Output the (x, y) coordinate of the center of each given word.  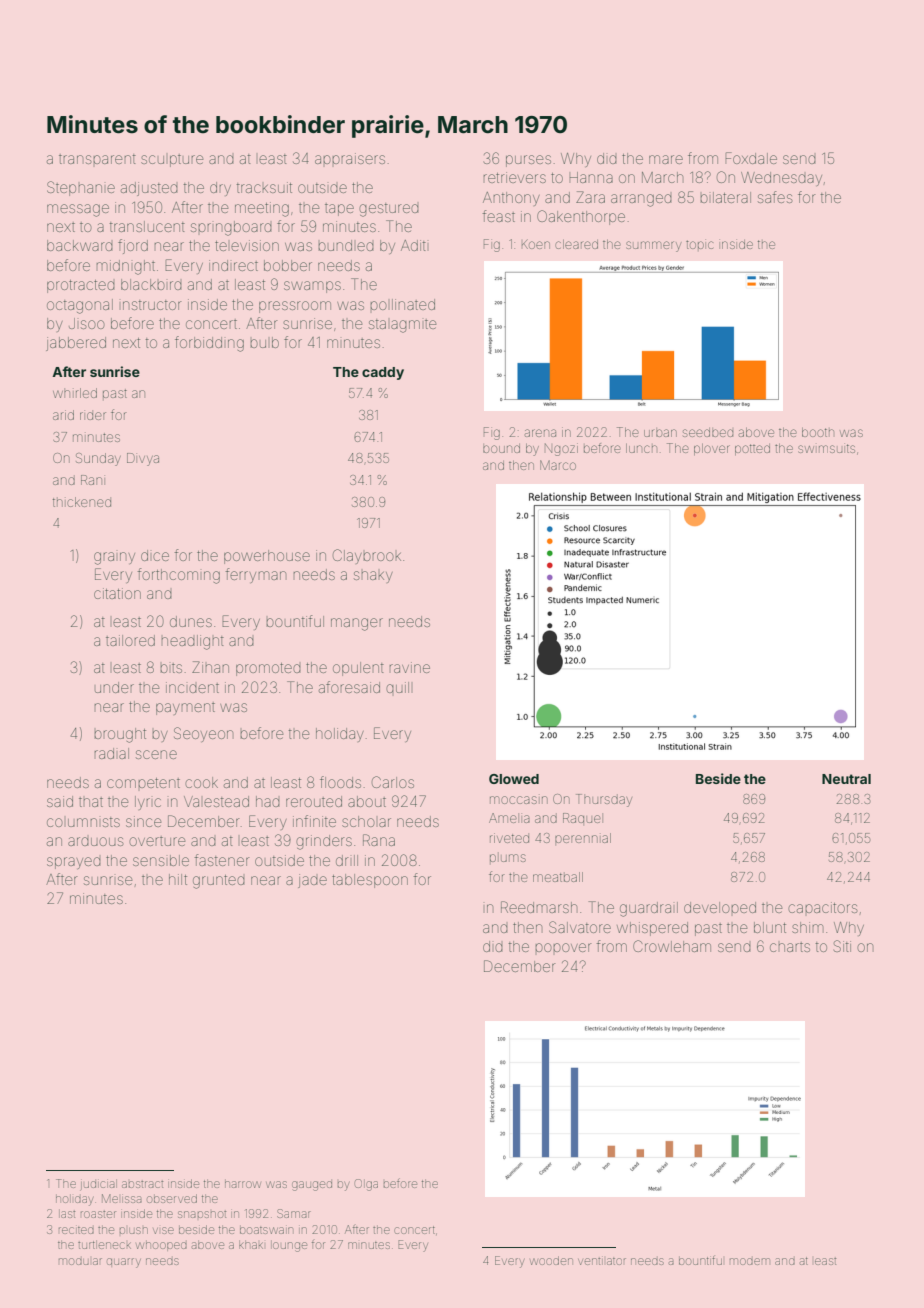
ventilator (602, 1261)
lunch (641, 448)
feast (499, 216)
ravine (410, 667)
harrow (243, 1184)
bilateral (725, 197)
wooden (551, 1260)
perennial (583, 838)
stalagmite (402, 326)
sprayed (74, 863)
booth (818, 432)
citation (117, 593)
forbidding (209, 344)
